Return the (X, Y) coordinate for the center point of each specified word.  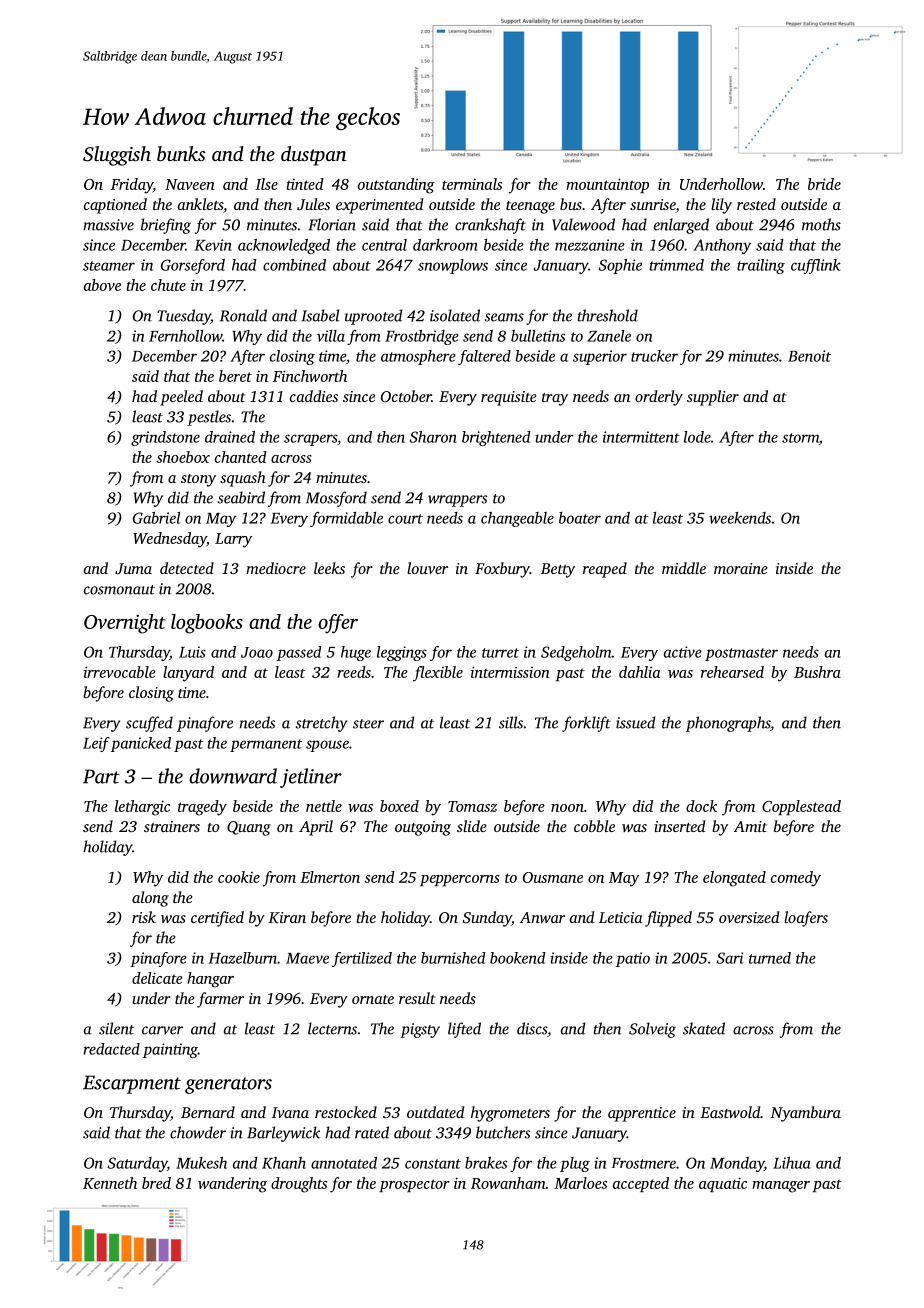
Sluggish (117, 156)
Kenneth (110, 1183)
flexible (438, 674)
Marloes (580, 1183)
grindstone (165, 438)
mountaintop (607, 185)
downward (233, 776)
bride (824, 184)
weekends (740, 518)
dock (701, 806)
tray (555, 399)
